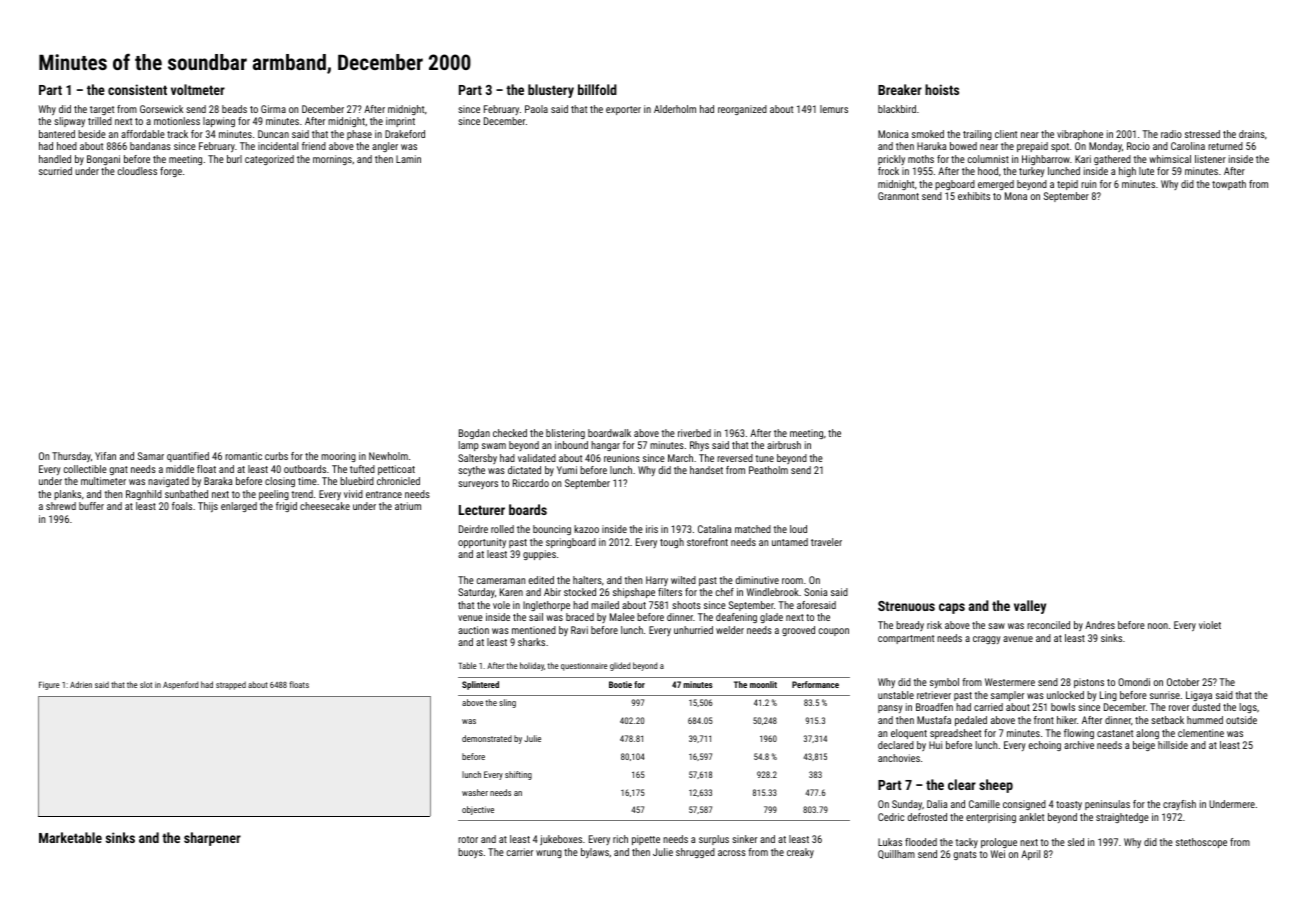 Image resolution: width=1308 pixels, height=924 pixels. I want to click on sharpener, so click(212, 839).
